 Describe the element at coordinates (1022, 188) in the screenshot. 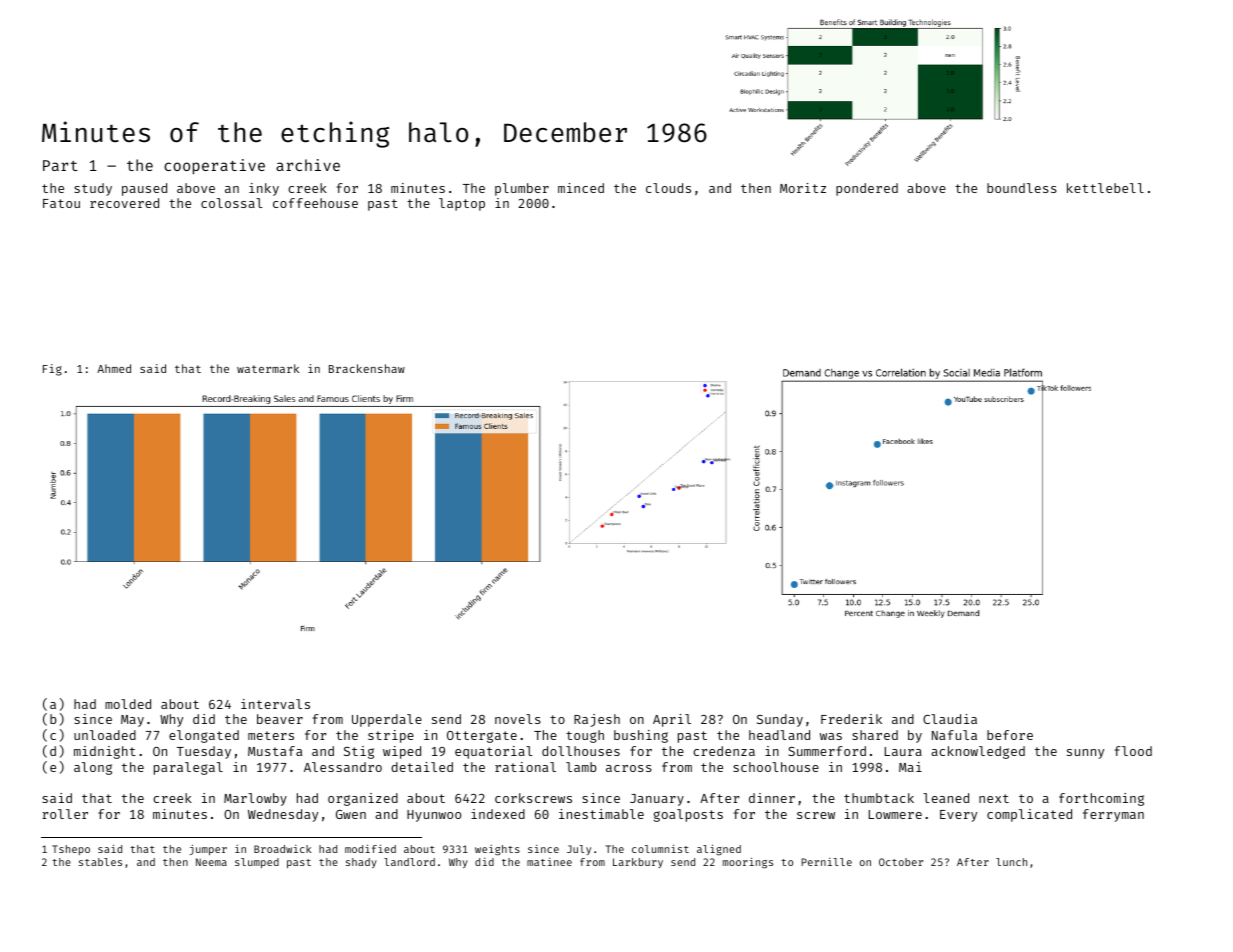

I see `boundless` at that location.
